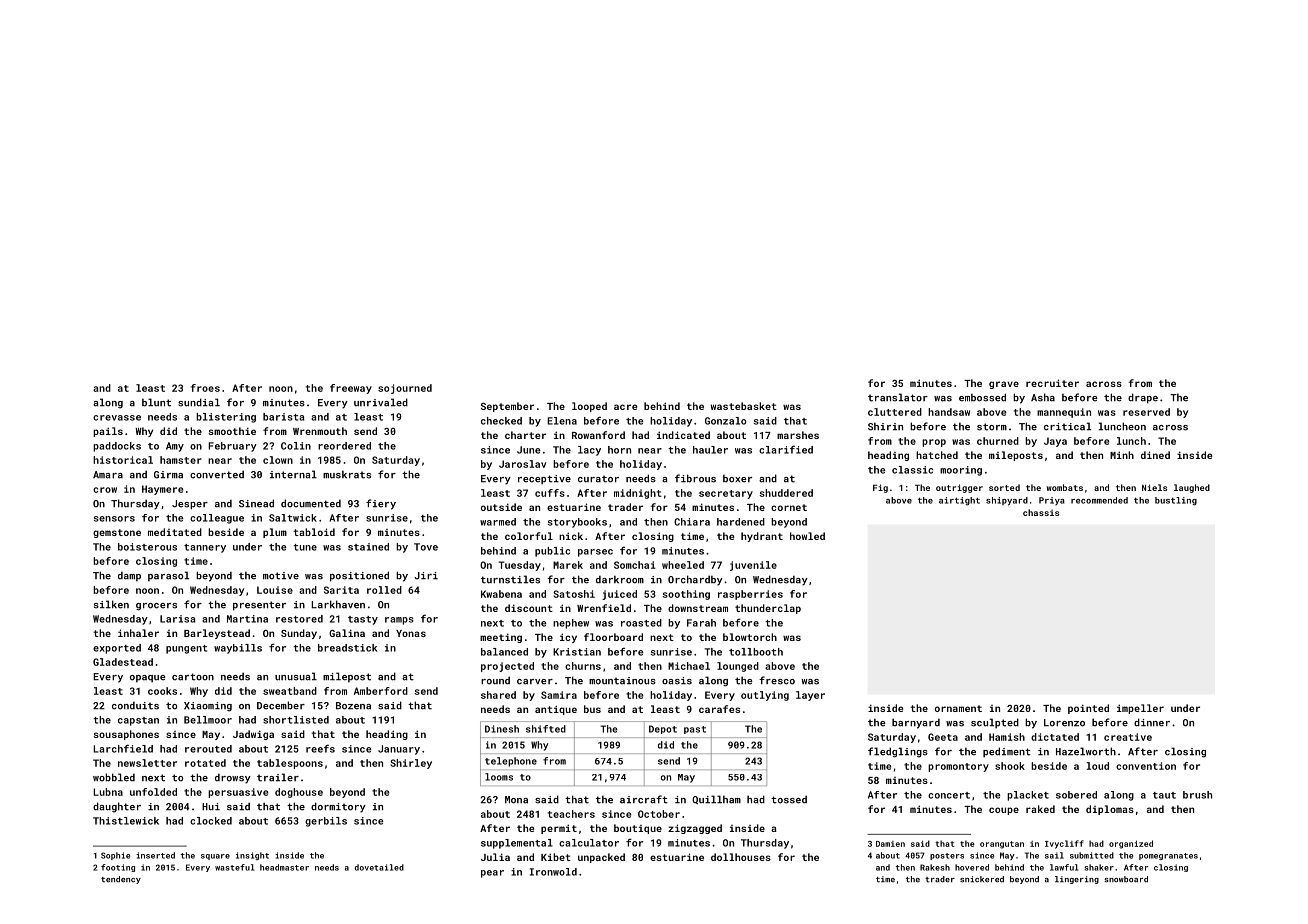  Describe the element at coordinates (1041, 512) in the screenshot. I see `chassis` at that location.
